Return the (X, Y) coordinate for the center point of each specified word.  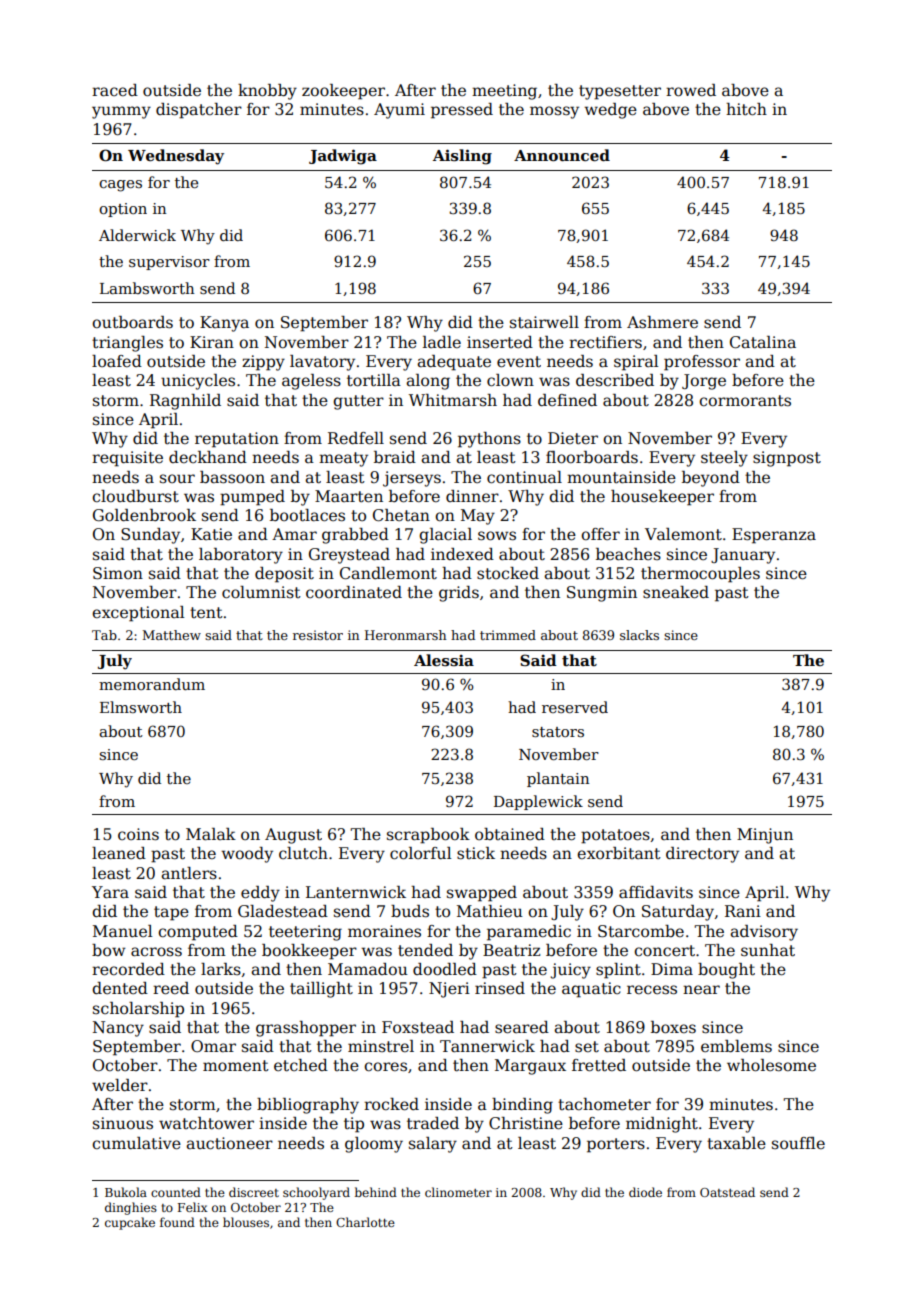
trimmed (508, 635)
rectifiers (605, 342)
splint (618, 971)
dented (120, 988)
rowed (691, 90)
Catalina (763, 342)
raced (115, 90)
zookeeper (343, 92)
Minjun (765, 836)
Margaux (530, 1067)
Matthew (172, 635)
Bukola (126, 1192)
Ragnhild (185, 402)
